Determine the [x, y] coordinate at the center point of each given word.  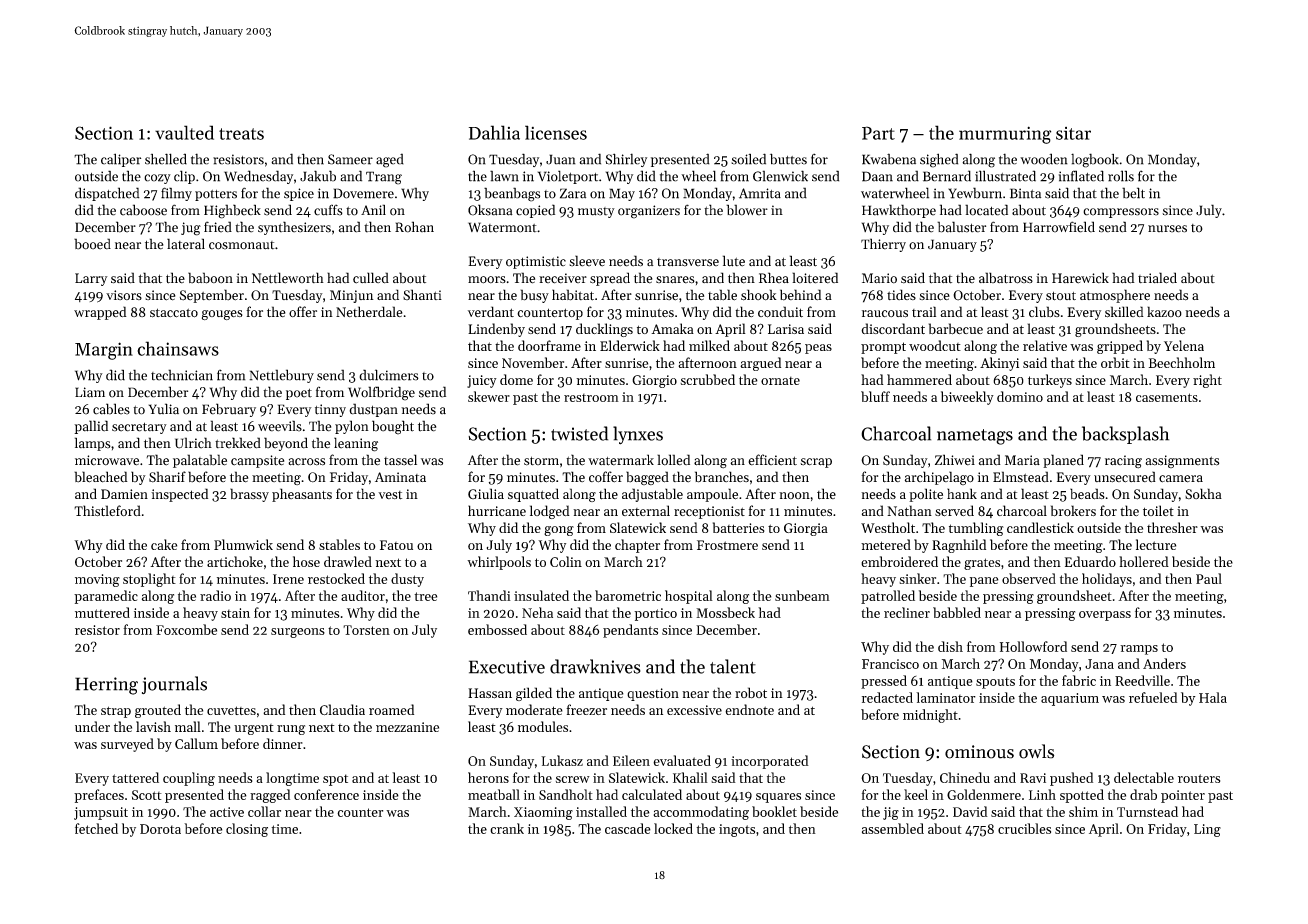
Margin [104, 351]
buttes [788, 159]
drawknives [595, 666]
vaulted [184, 132]
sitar [1073, 133]
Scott [147, 795]
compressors [1121, 213]
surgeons [298, 633]
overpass [1105, 616]
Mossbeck [725, 612]
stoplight [149, 580]
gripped [1120, 347]
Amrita [760, 193]
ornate [780, 380]
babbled [957, 612]
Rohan [414, 227]
